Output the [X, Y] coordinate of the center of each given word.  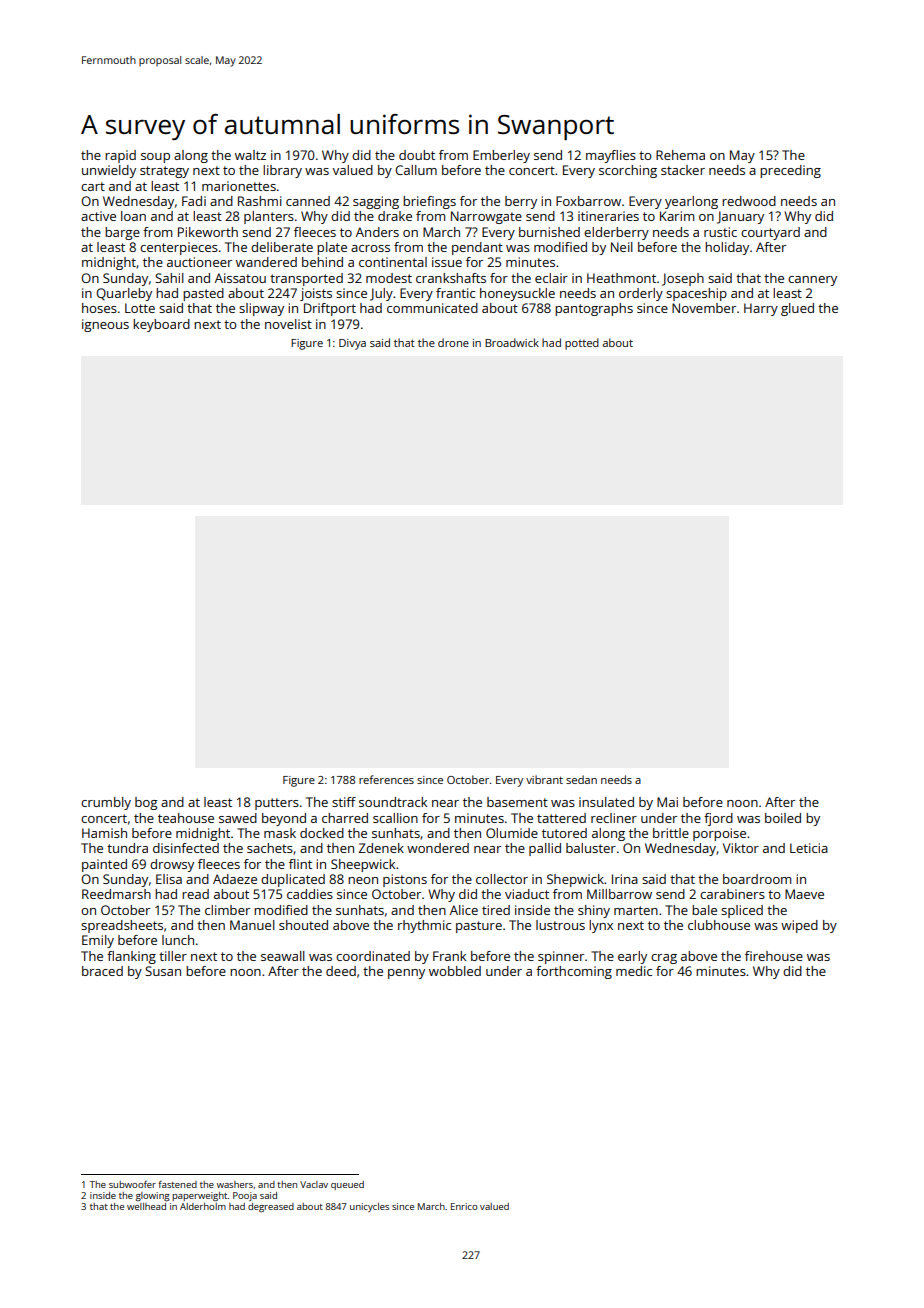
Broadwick [512, 342]
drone [453, 342]
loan [133, 216]
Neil [622, 247]
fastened [177, 1184]
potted [582, 344]
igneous [105, 325]
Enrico [464, 1206]
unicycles [369, 1207]
